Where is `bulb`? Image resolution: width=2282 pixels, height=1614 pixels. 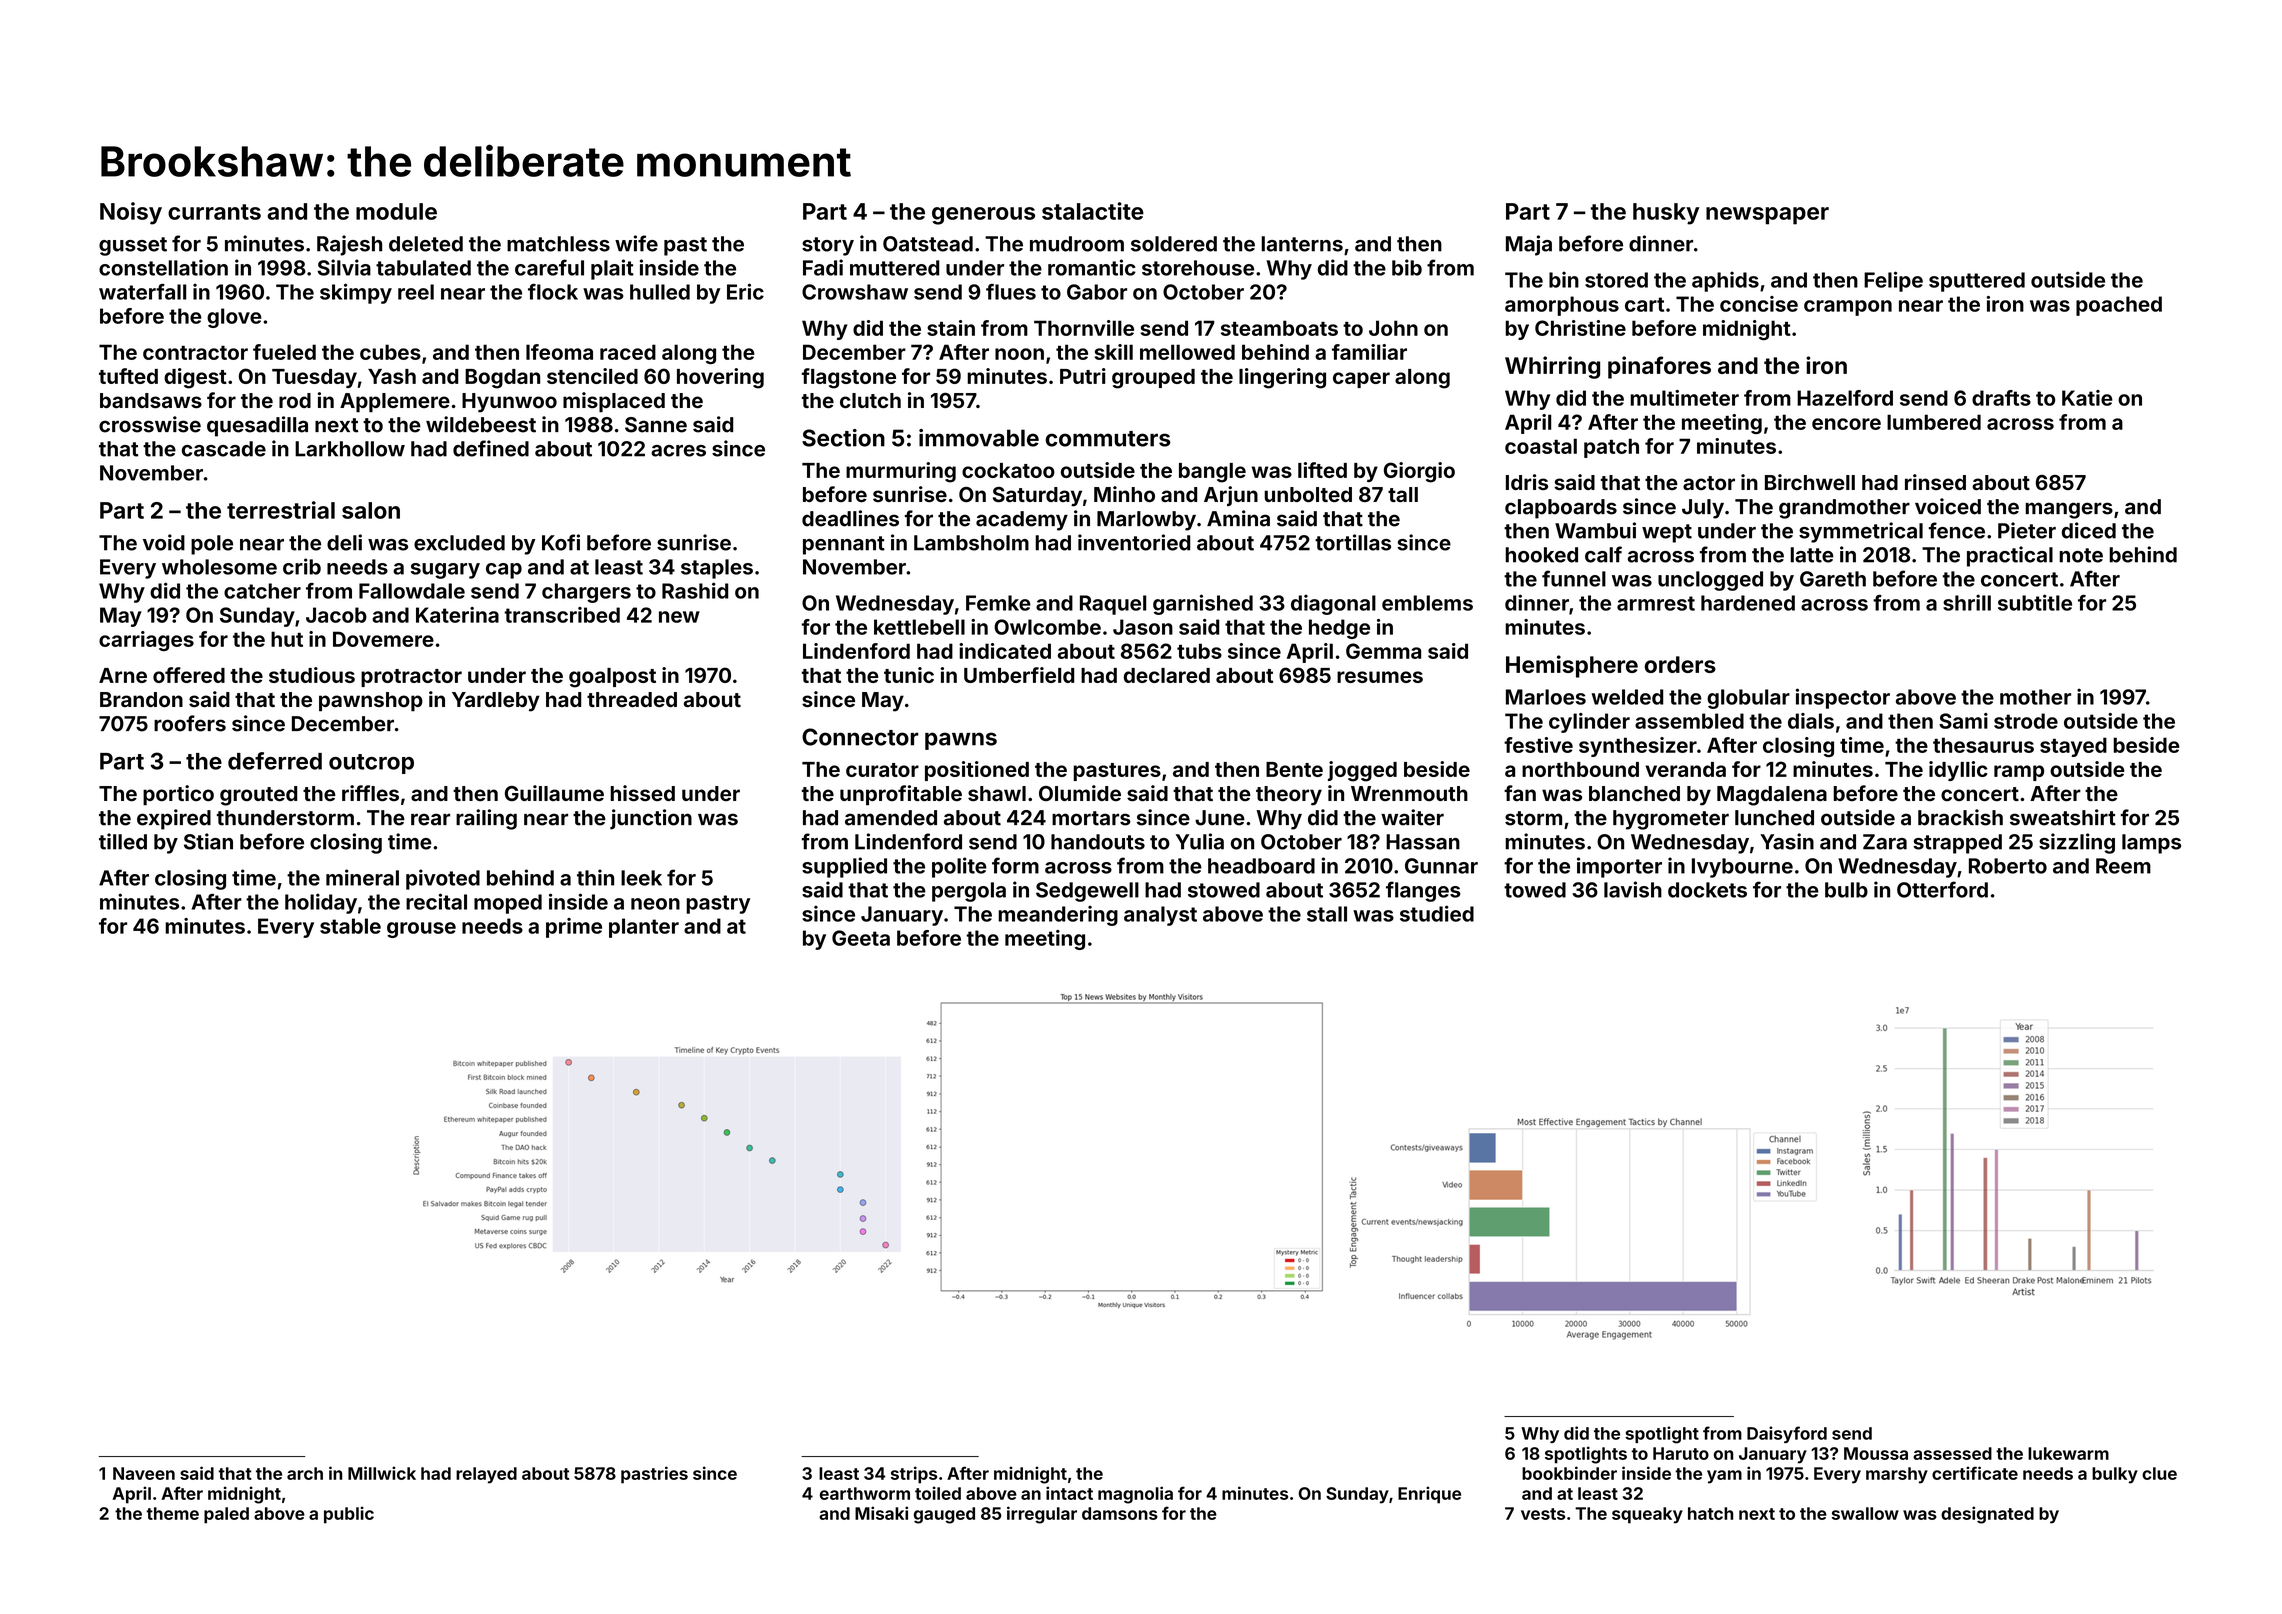
bulb is located at coordinates (1846, 890).
